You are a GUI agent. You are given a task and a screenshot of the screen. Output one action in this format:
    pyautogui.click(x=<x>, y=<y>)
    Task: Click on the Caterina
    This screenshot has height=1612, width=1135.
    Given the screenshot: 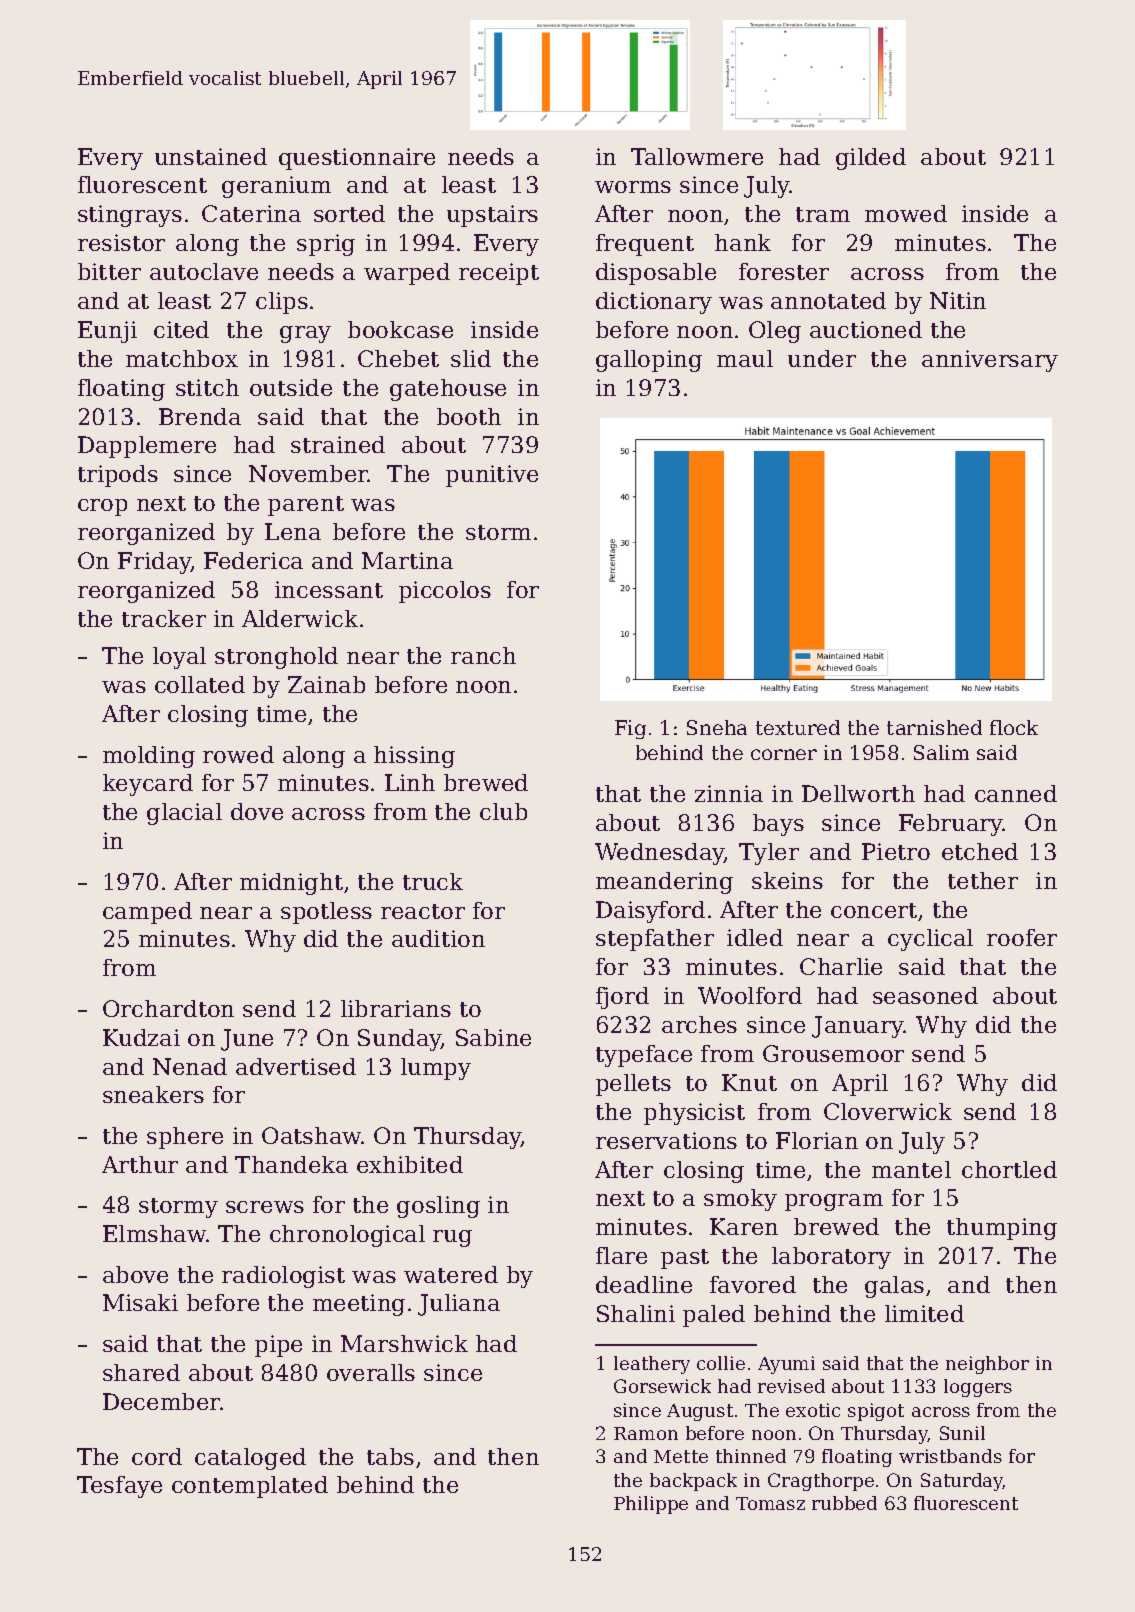 What is the action you would take?
    pyautogui.click(x=251, y=213)
